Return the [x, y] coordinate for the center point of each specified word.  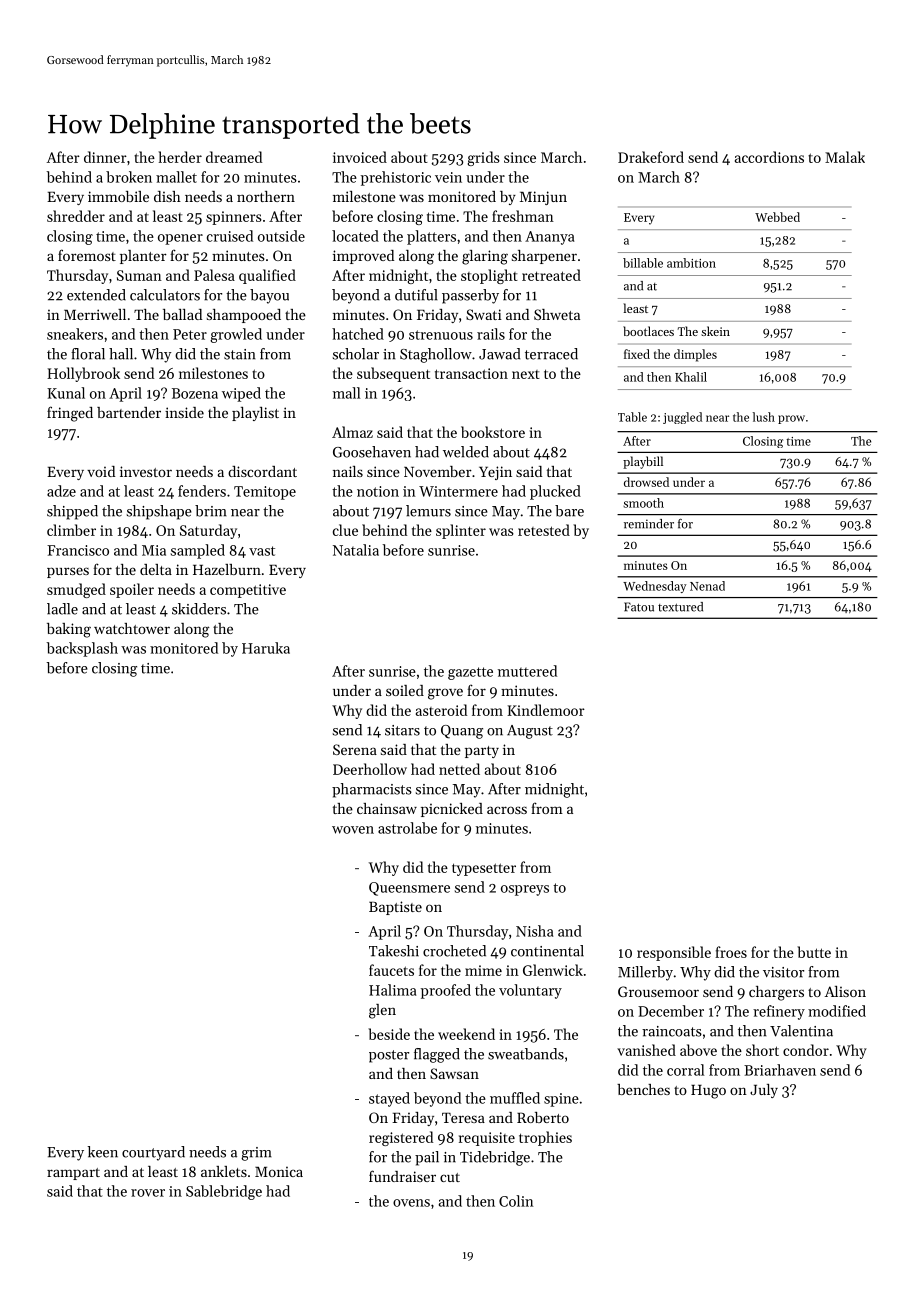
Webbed [777, 217]
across [507, 810]
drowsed [646, 482]
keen [102, 1152]
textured [680, 607]
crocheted [454, 951]
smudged [76, 590]
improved [363, 257]
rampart [73, 1174]
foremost [87, 255]
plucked [555, 492]
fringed [70, 414]
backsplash [82, 649]
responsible [674, 953]
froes [731, 952]
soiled [405, 690]
